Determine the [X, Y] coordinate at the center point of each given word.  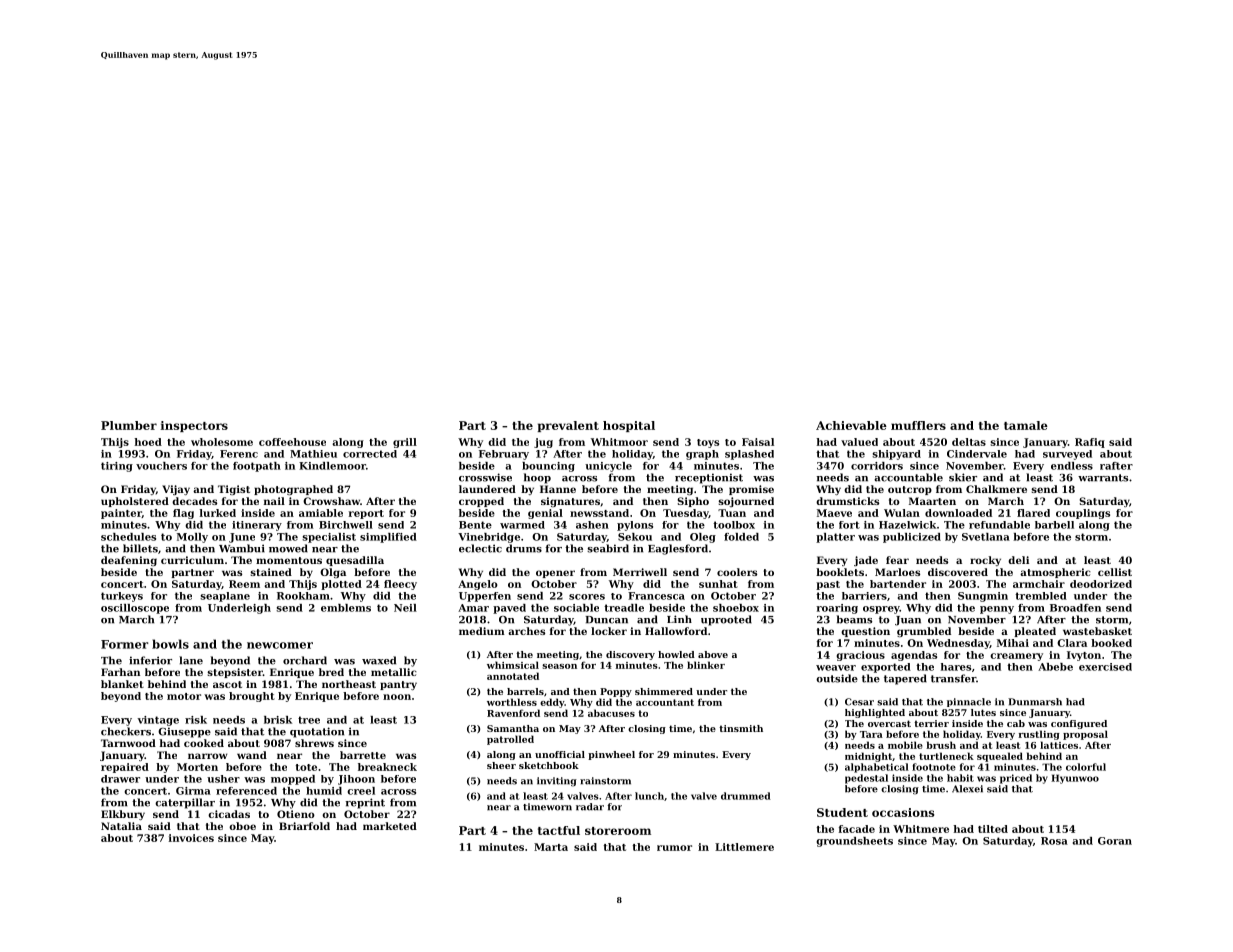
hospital [629, 426]
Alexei [967, 789]
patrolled [510, 740]
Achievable [851, 425]
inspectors [194, 426]
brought [252, 697]
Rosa [1054, 841]
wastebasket [1097, 631]
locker [609, 631]
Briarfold [304, 826]
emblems [346, 608]
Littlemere [744, 847]
